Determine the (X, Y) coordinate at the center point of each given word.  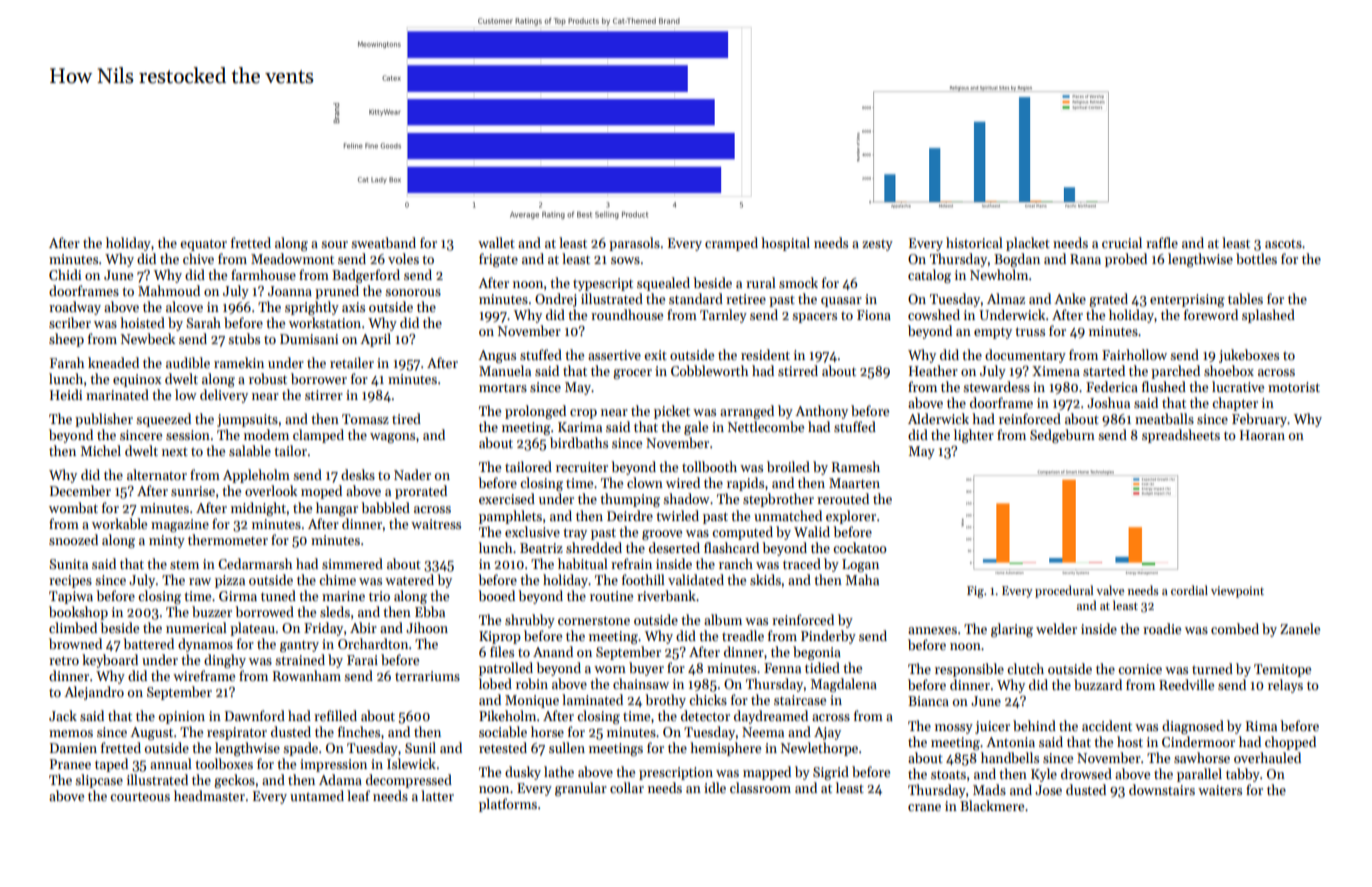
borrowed (264, 611)
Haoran (1262, 435)
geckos (234, 781)
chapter (1235, 404)
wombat (73, 507)
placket (1028, 244)
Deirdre (630, 515)
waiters (1220, 790)
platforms (508, 805)
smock (798, 282)
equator (203, 245)
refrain (631, 563)
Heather (933, 370)
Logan (860, 565)
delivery (224, 396)
